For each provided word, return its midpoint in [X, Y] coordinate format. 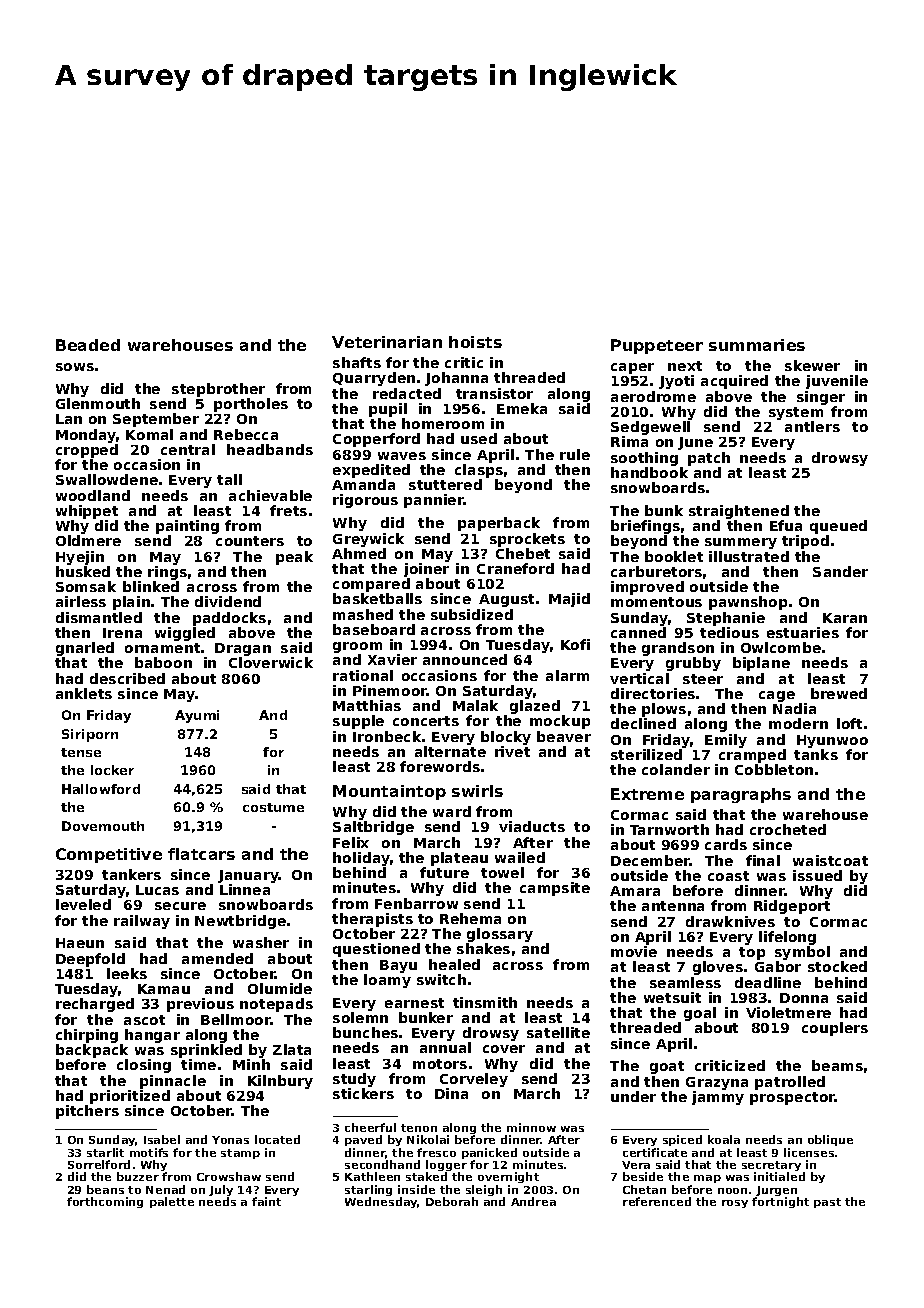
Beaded [88, 345]
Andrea [533, 1201]
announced [465, 659]
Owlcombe [781, 647]
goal [700, 1014]
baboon [163, 662]
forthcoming [105, 1202]
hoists [475, 342]
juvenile [837, 382]
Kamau [164, 989]
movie [634, 951]
